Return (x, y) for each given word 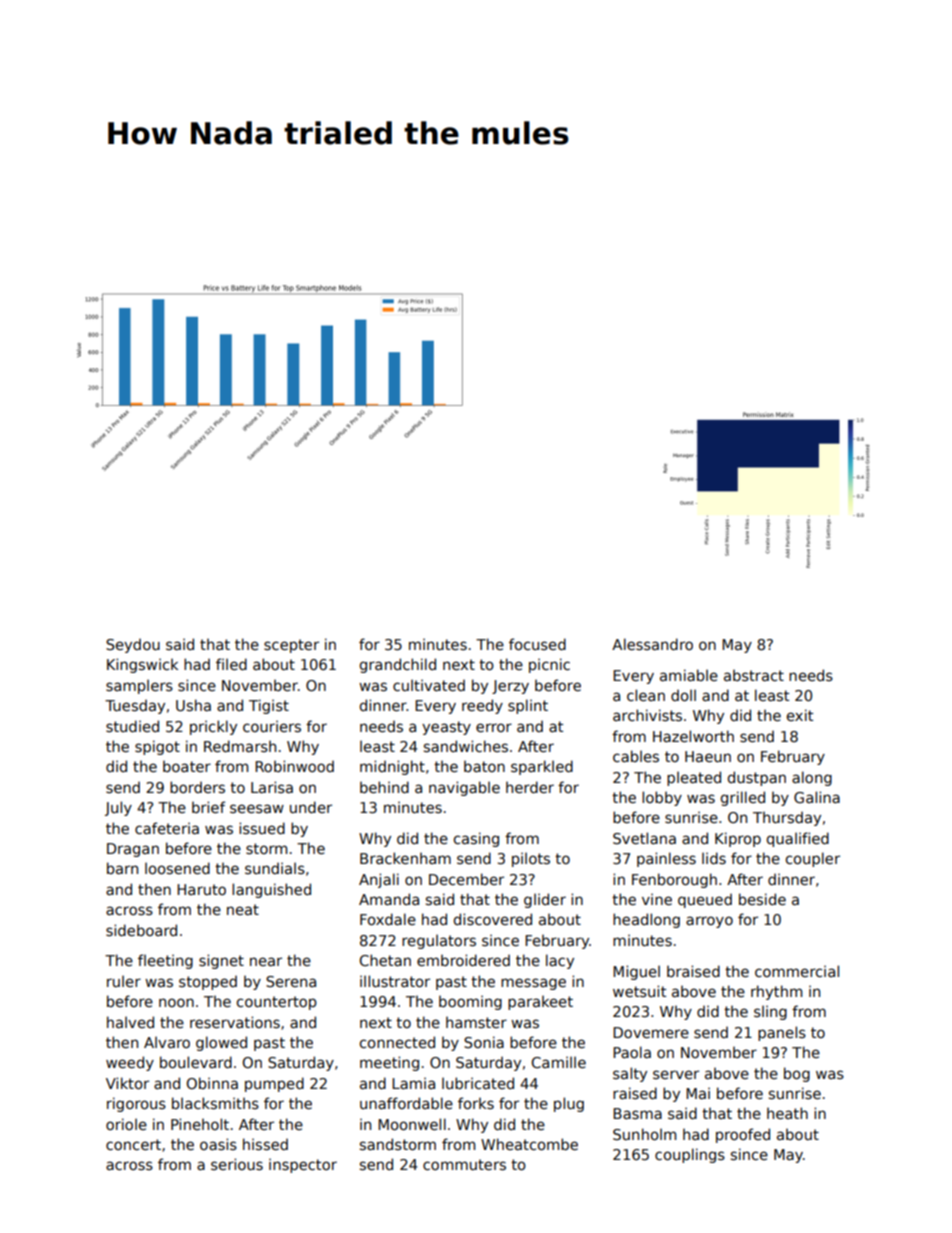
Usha (193, 705)
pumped (274, 1084)
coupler (813, 859)
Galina (817, 797)
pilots (531, 859)
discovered (493, 919)
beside (762, 899)
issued (262, 828)
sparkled (542, 767)
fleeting (165, 961)
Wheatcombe (529, 1144)
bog (797, 1074)
